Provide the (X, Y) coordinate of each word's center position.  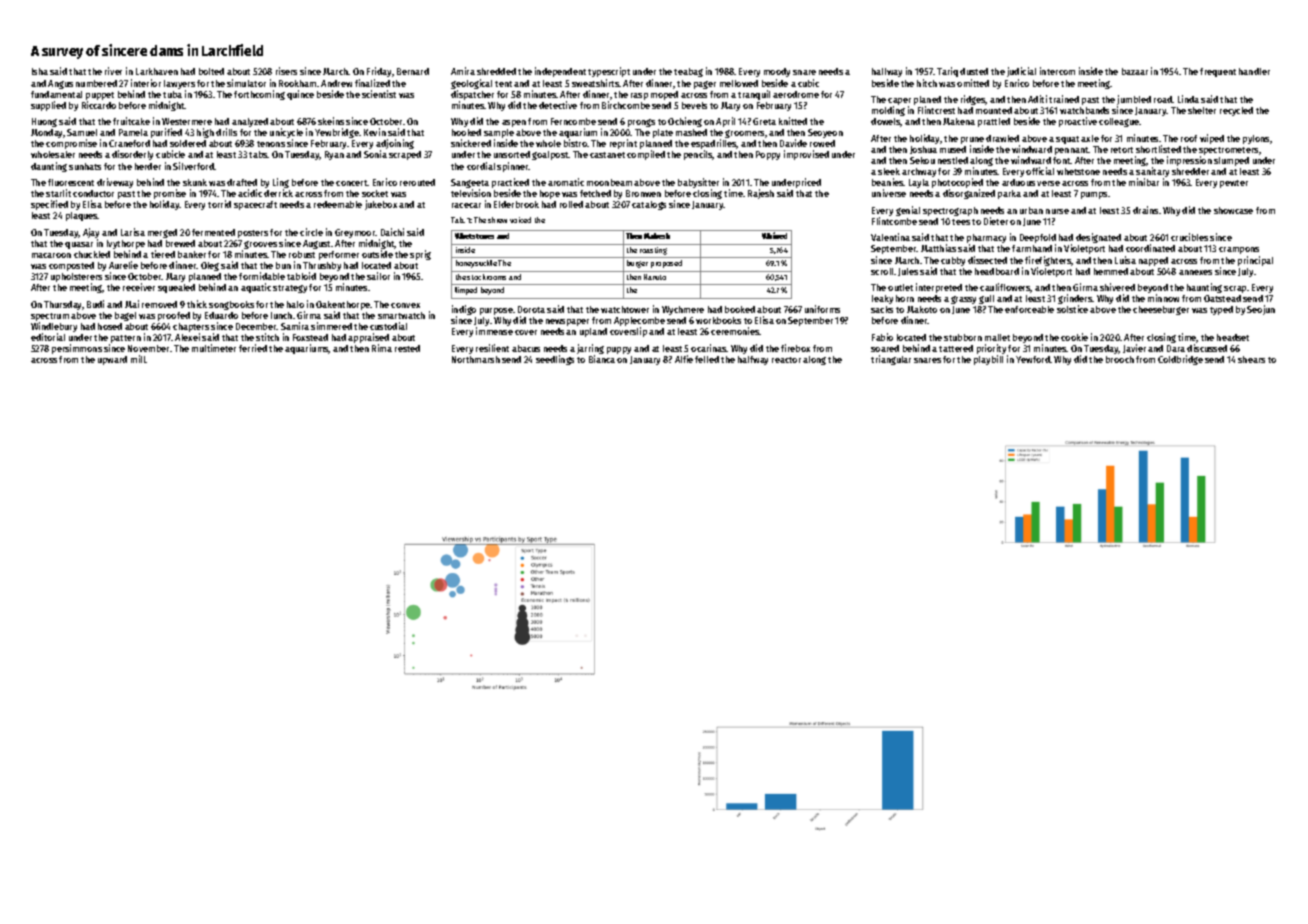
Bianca (602, 359)
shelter (1202, 110)
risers (286, 71)
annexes (1195, 272)
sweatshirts (596, 83)
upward (112, 360)
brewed (180, 243)
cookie (1074, 337)
